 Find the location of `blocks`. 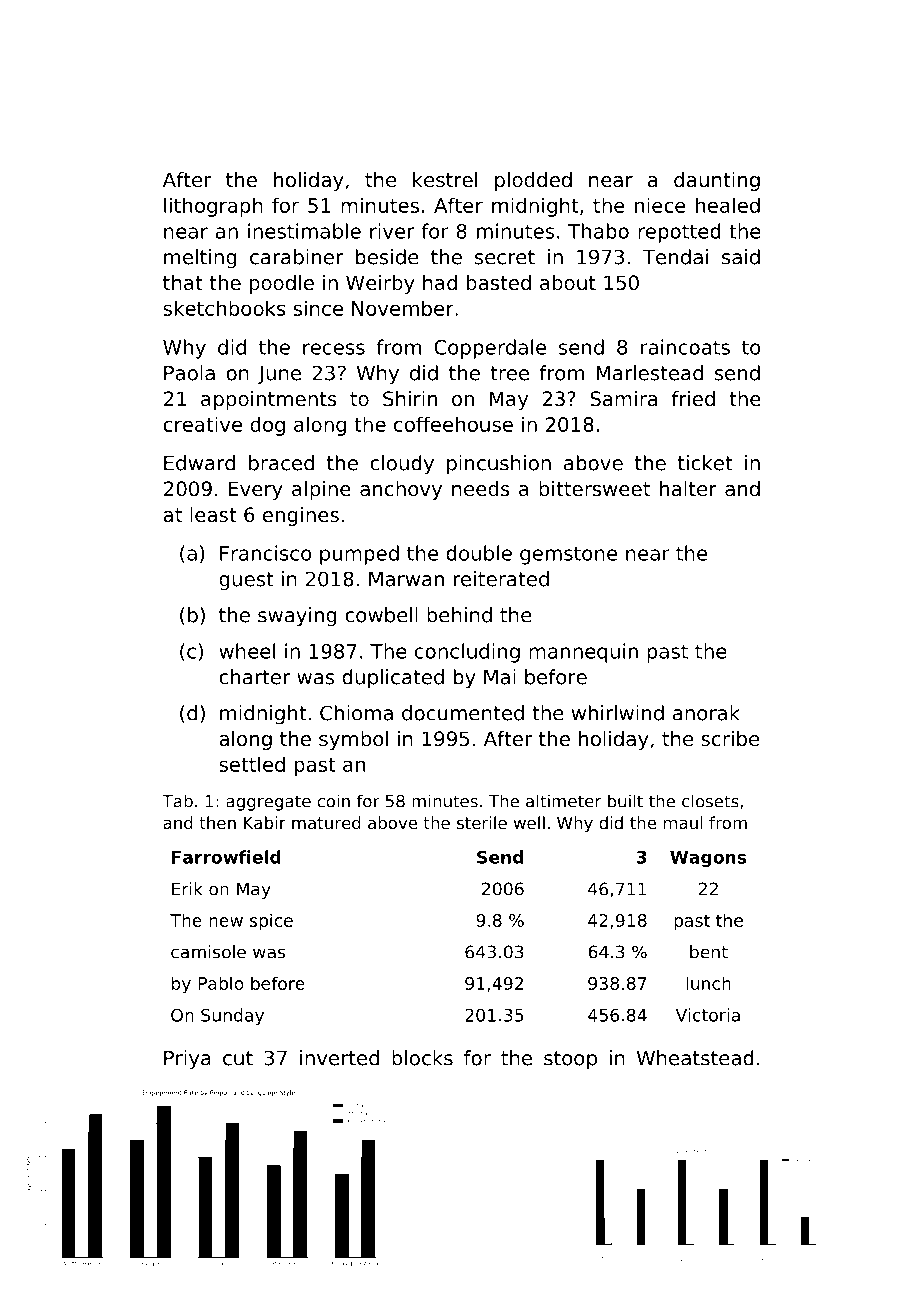

blocks is located at coordinates (422, 1058).
